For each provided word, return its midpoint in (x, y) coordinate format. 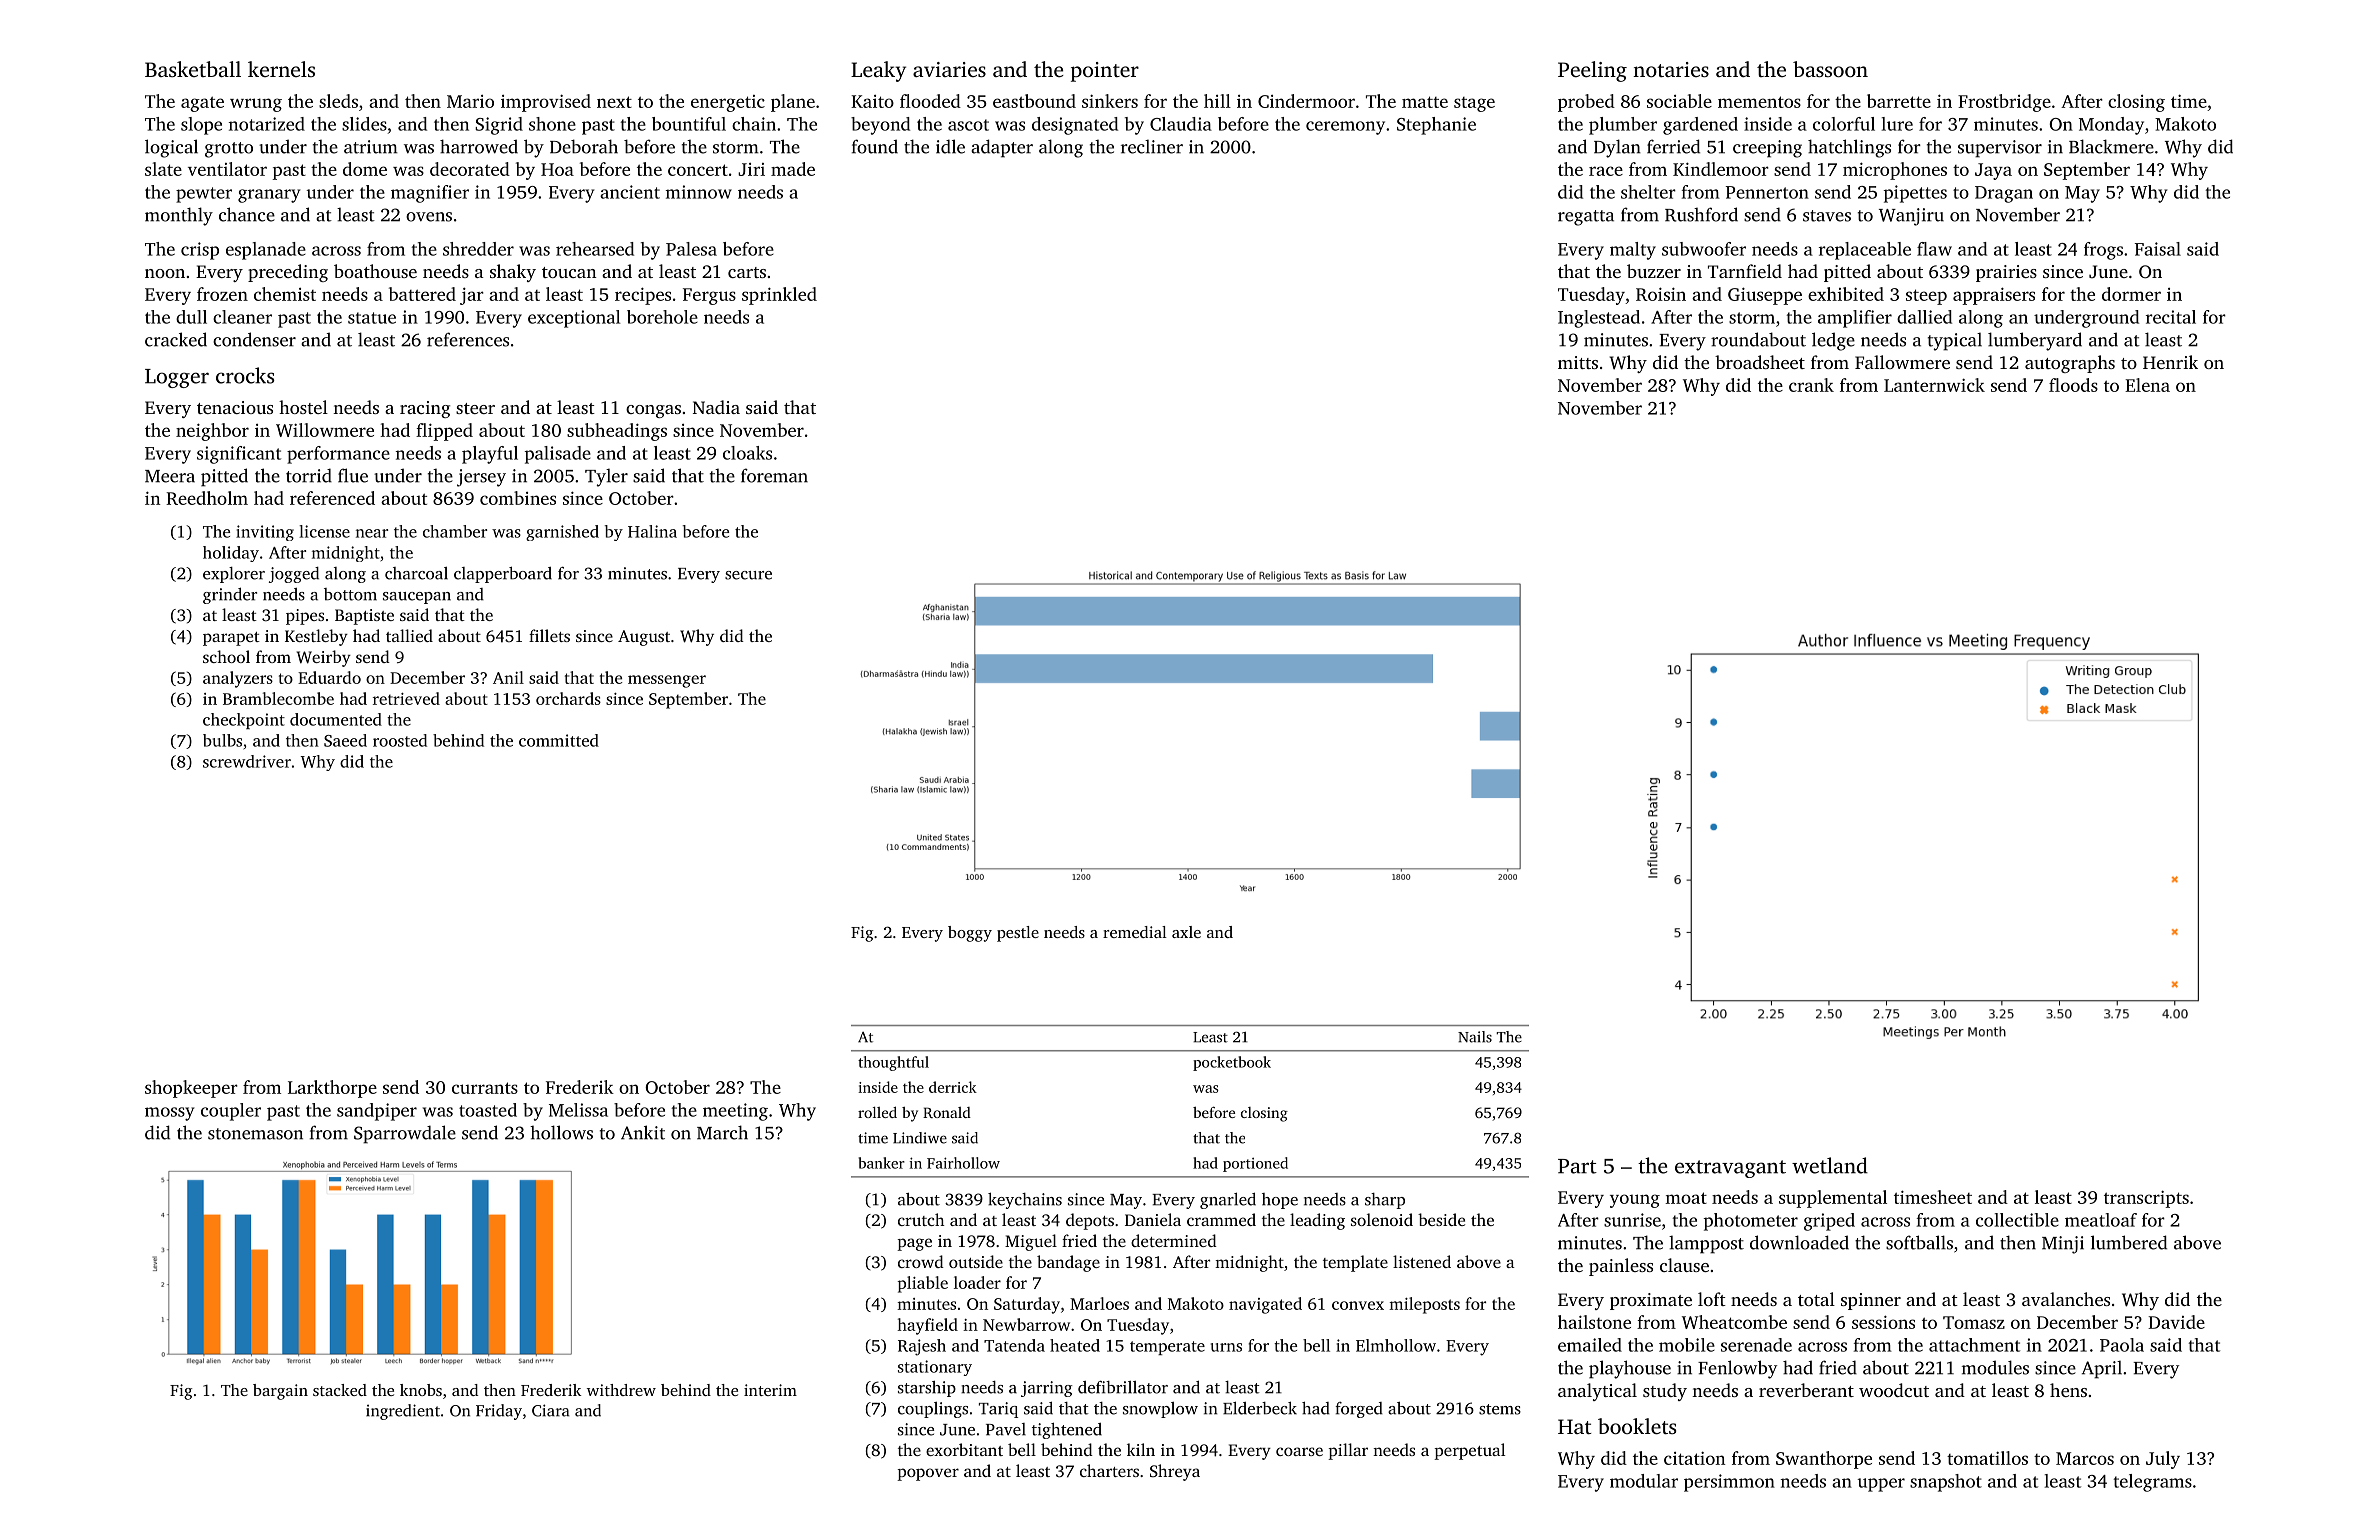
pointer (1105, 72)
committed (559, 740)
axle (1186, 932)
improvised (546, 103)
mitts (1578, 362)
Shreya (1175, 1472)
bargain (280, 1392)
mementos (1759, 102)
